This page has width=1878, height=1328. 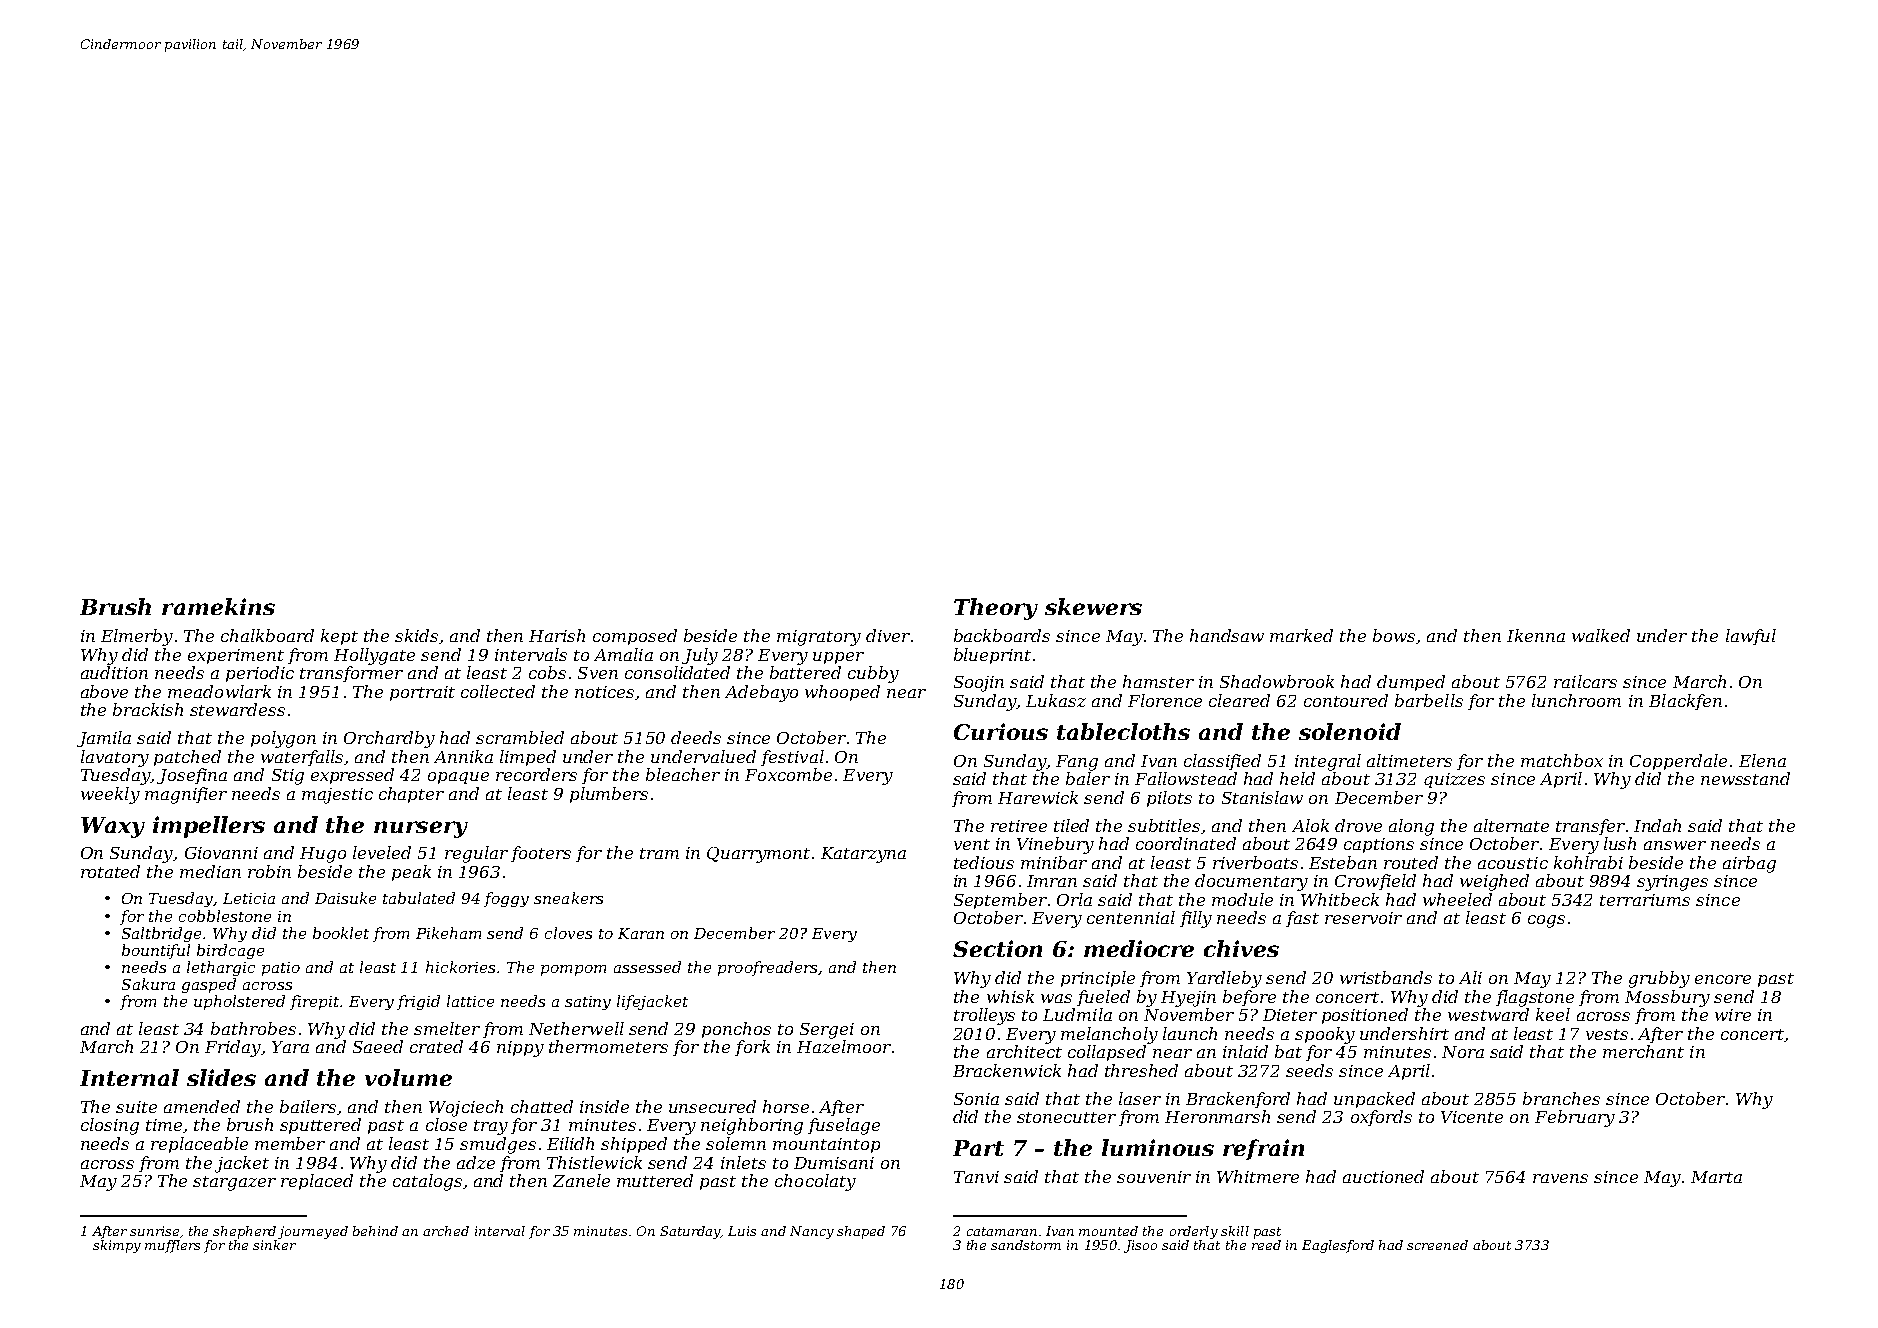 I want to click on transfer, so click(x=1590, y=827).
